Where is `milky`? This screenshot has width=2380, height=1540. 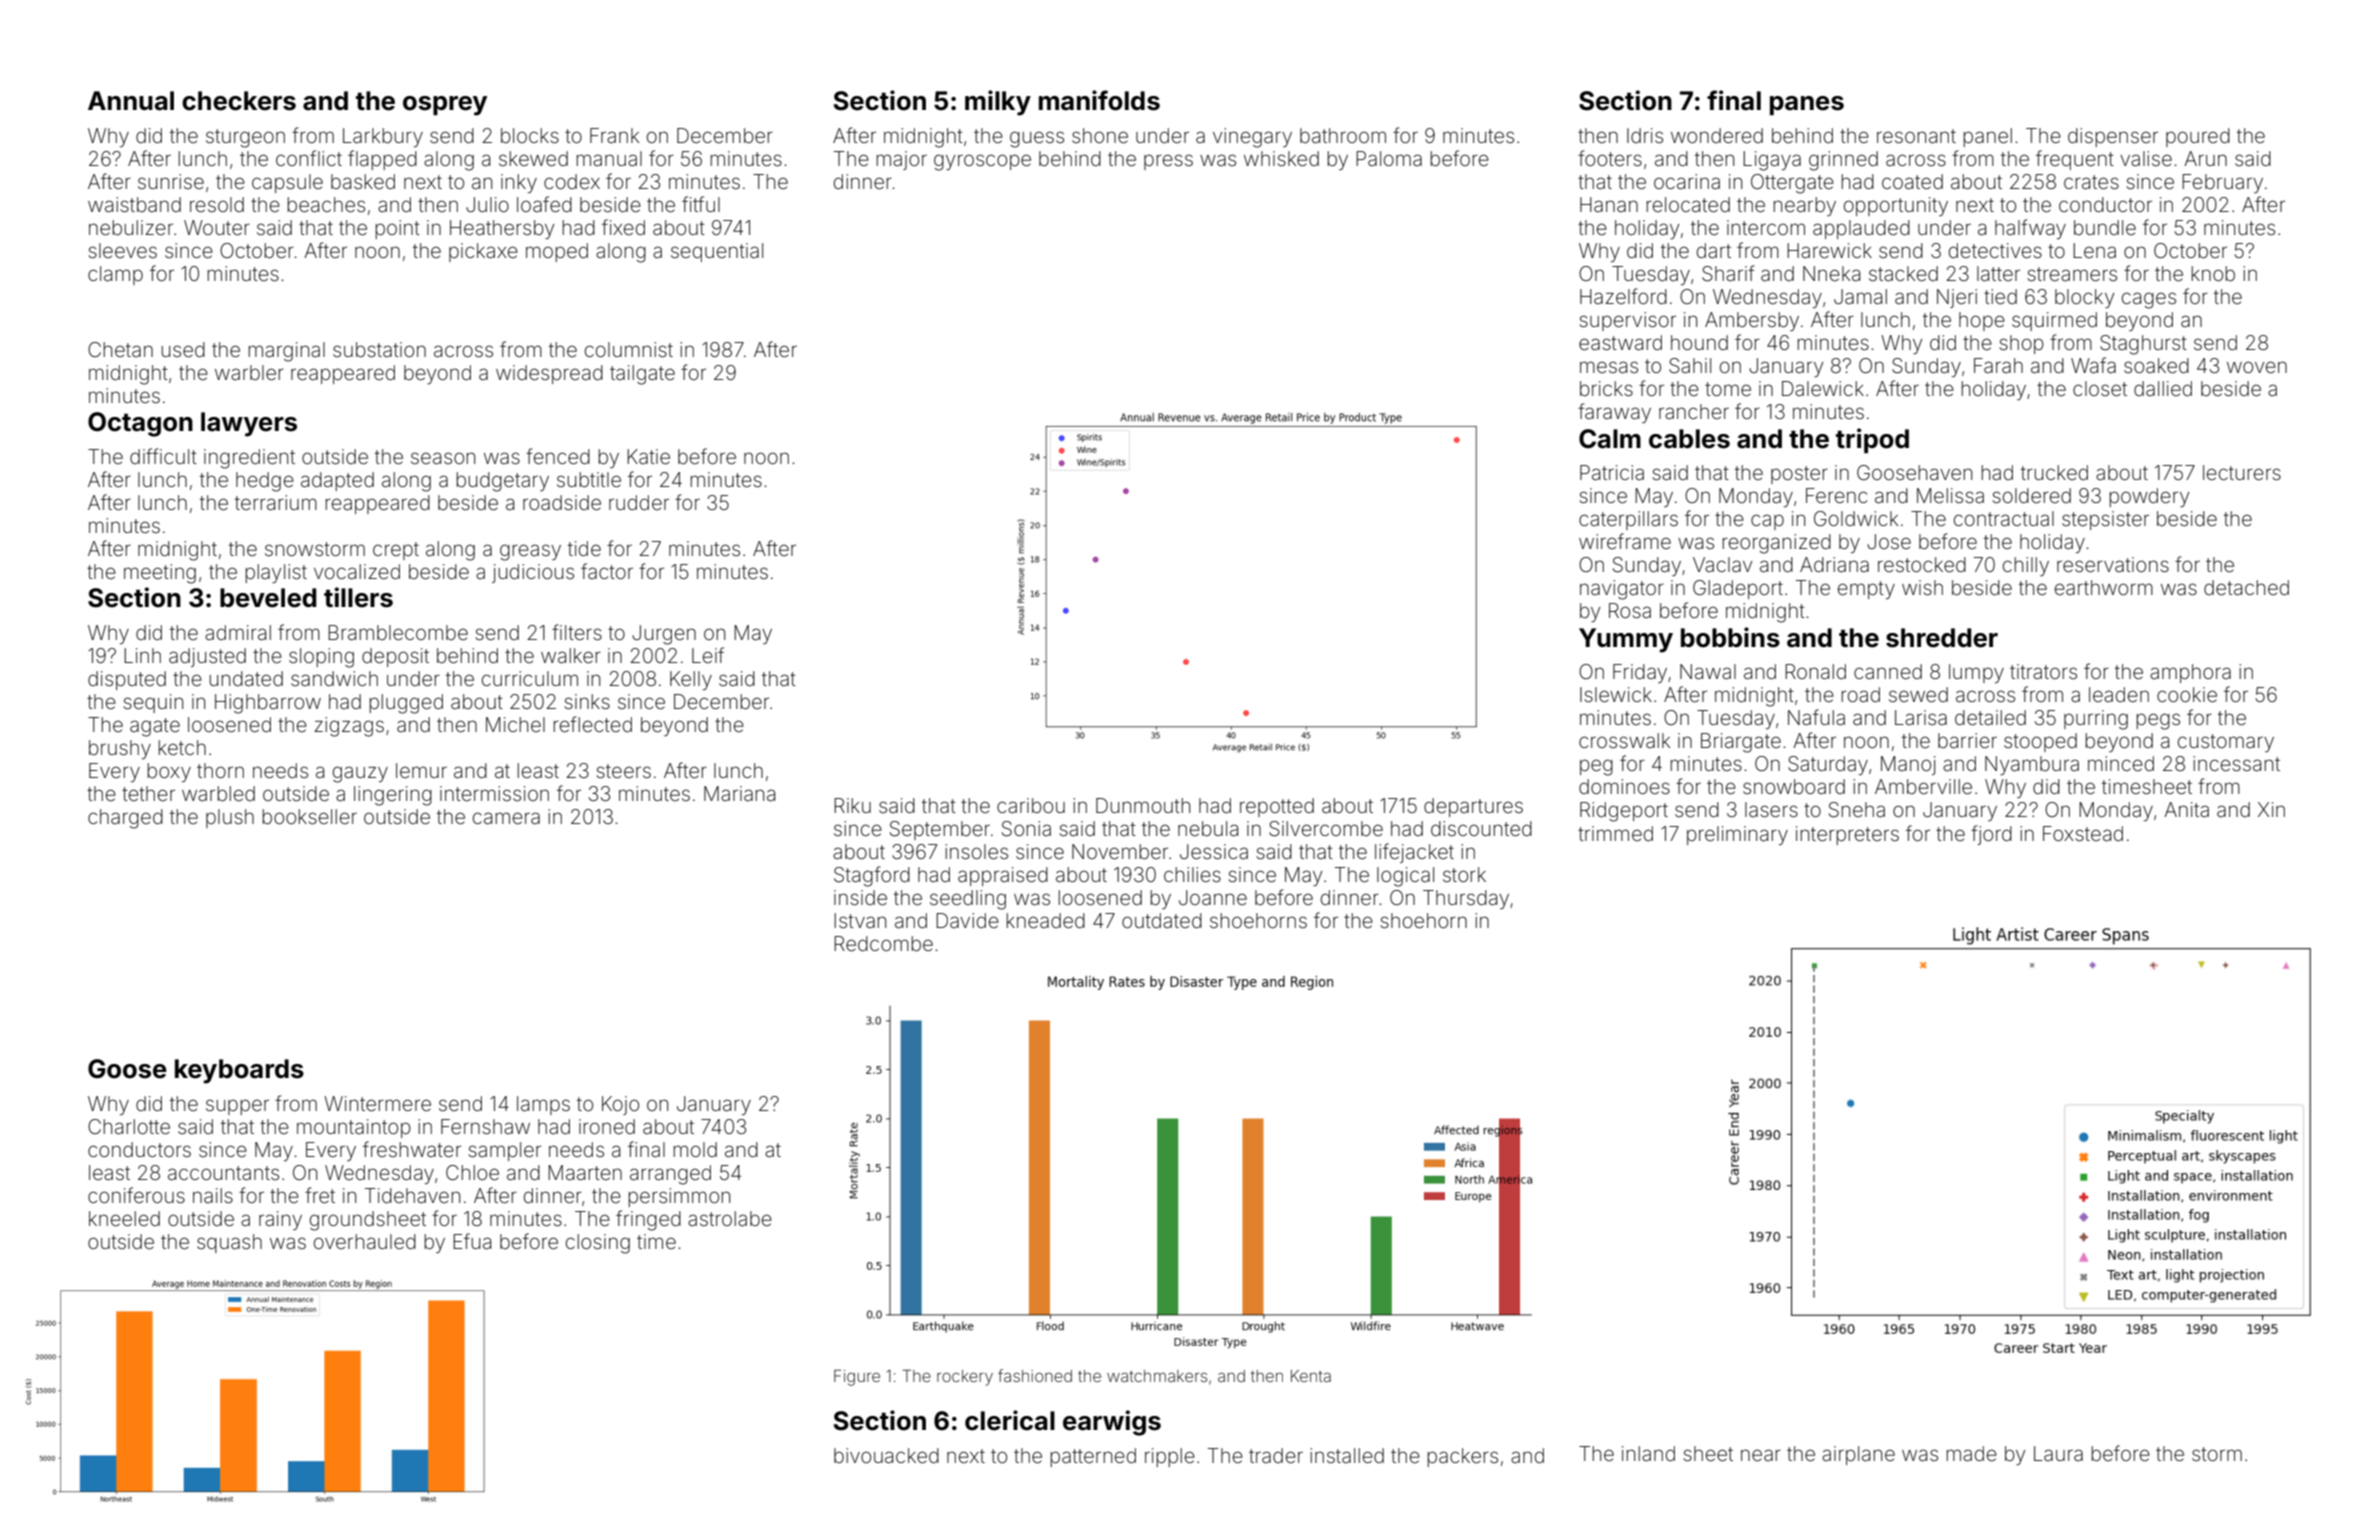 milky is located at coordinates (998, 103).
